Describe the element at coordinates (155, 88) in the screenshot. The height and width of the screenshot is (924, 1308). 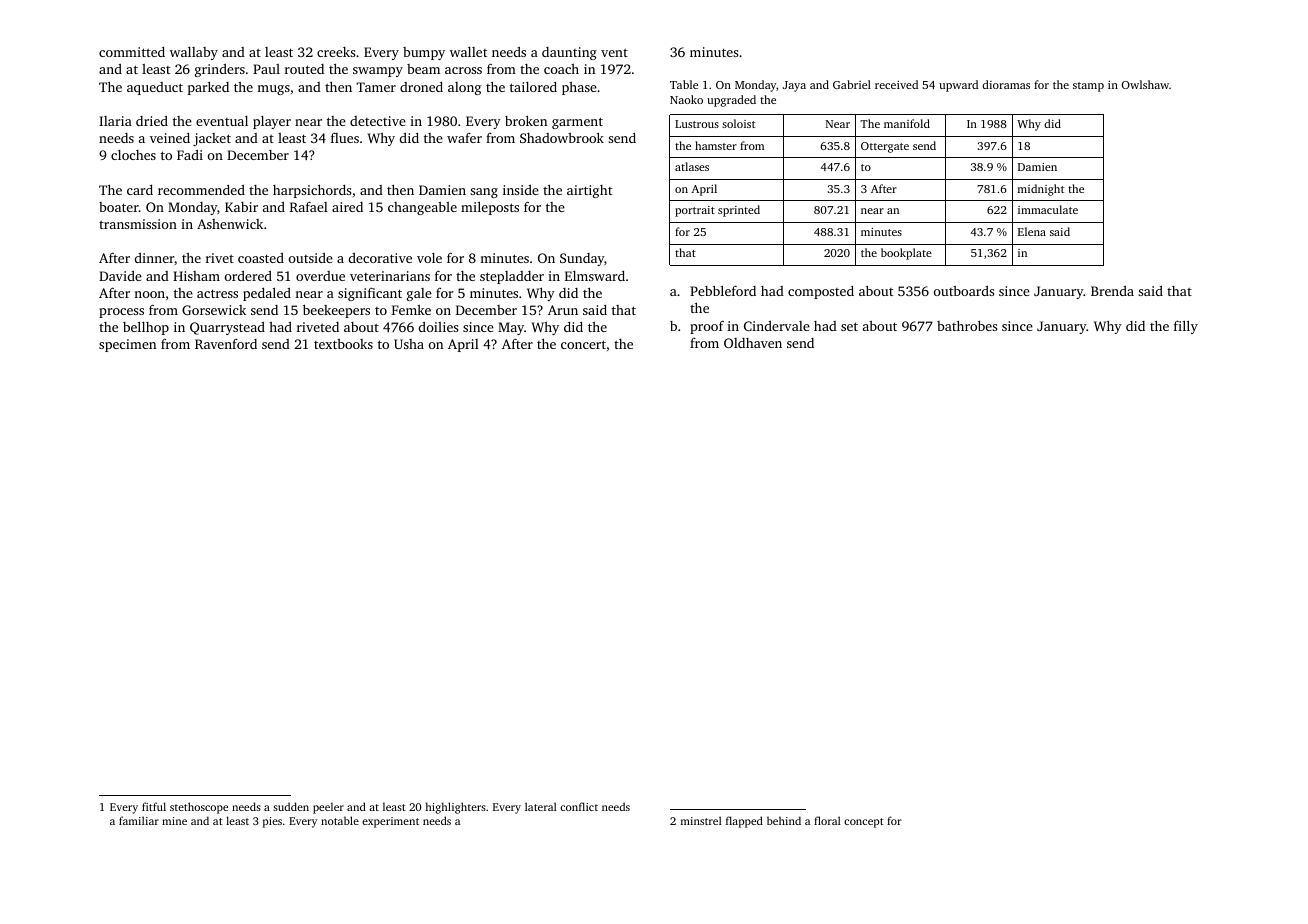
I see `aqueduct` at that location.
